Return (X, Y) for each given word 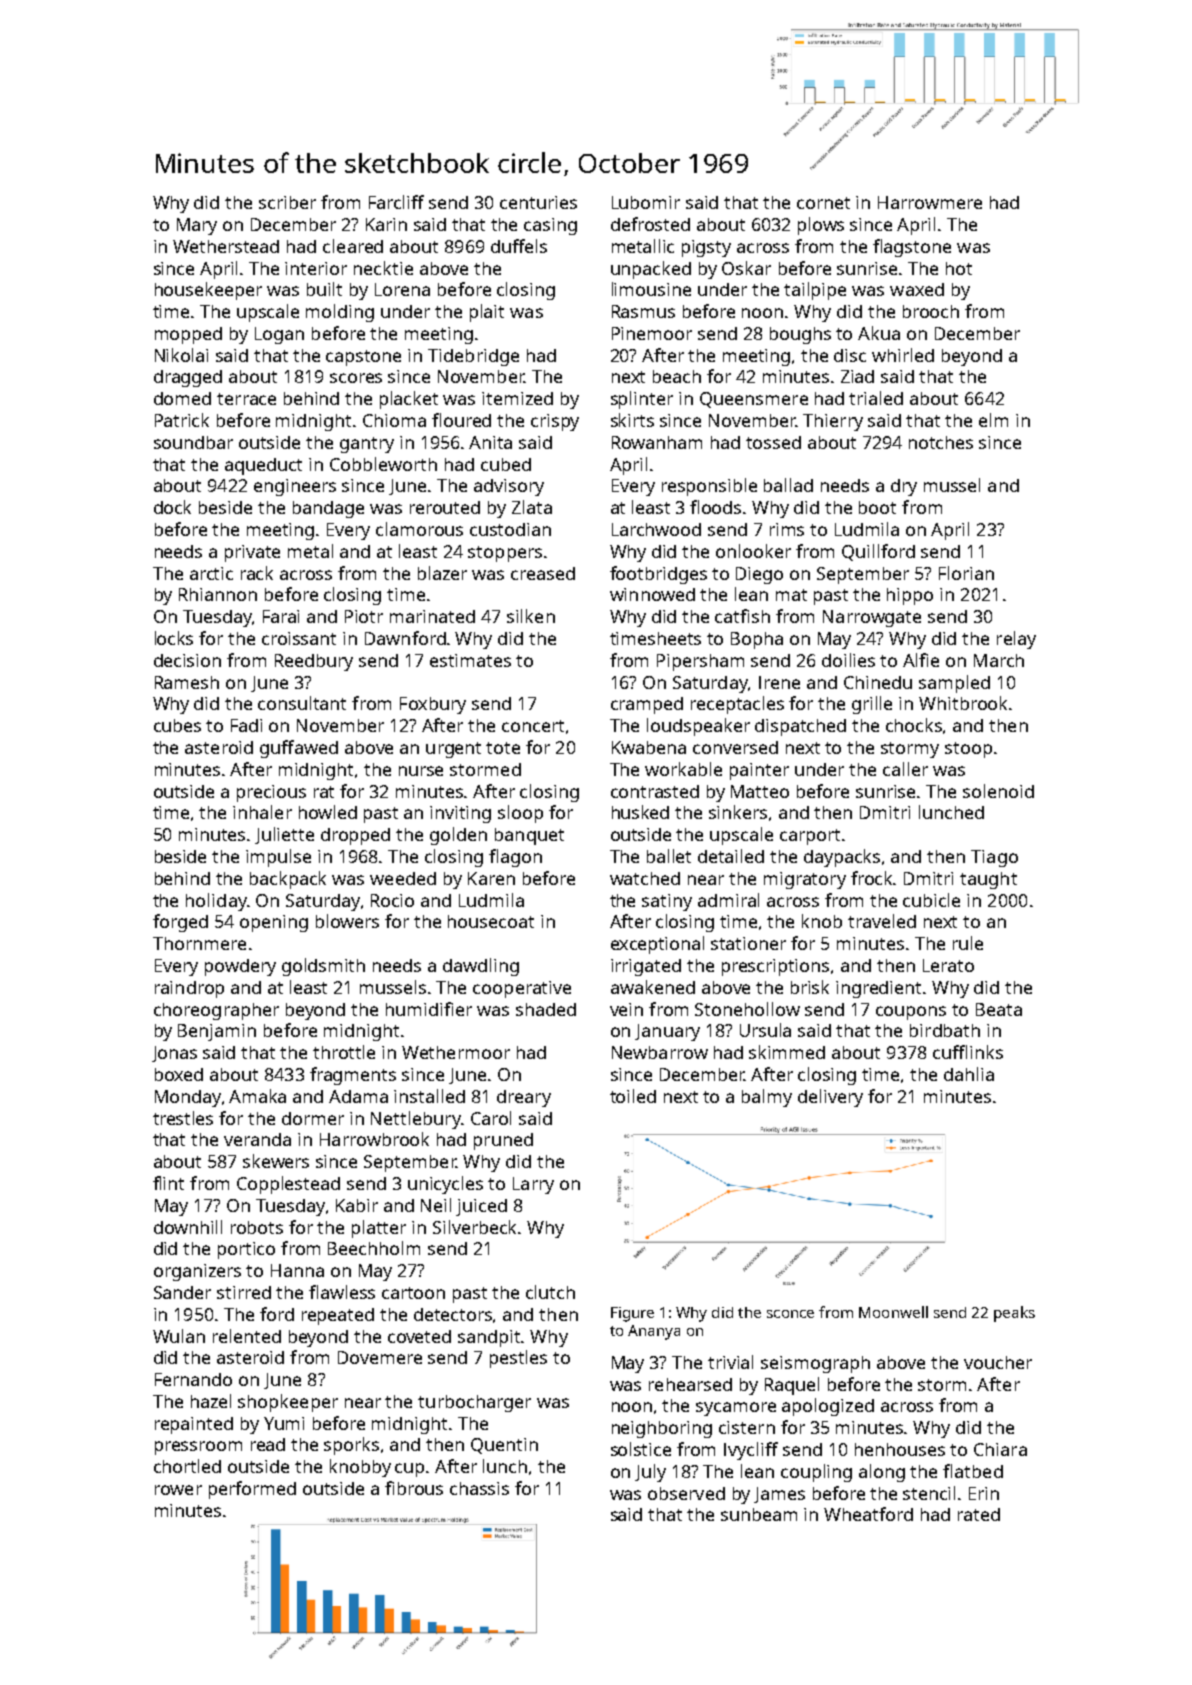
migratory (805, 880)
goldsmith (323, 967)
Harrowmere (930, 202)
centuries (538, 202)
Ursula (765, 1030)
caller (905, 769)
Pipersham (700, 662)
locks (174, 638)
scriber (287, 202)
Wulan (179, 1336)
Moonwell (893, 1312)
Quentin (504, 1446)
